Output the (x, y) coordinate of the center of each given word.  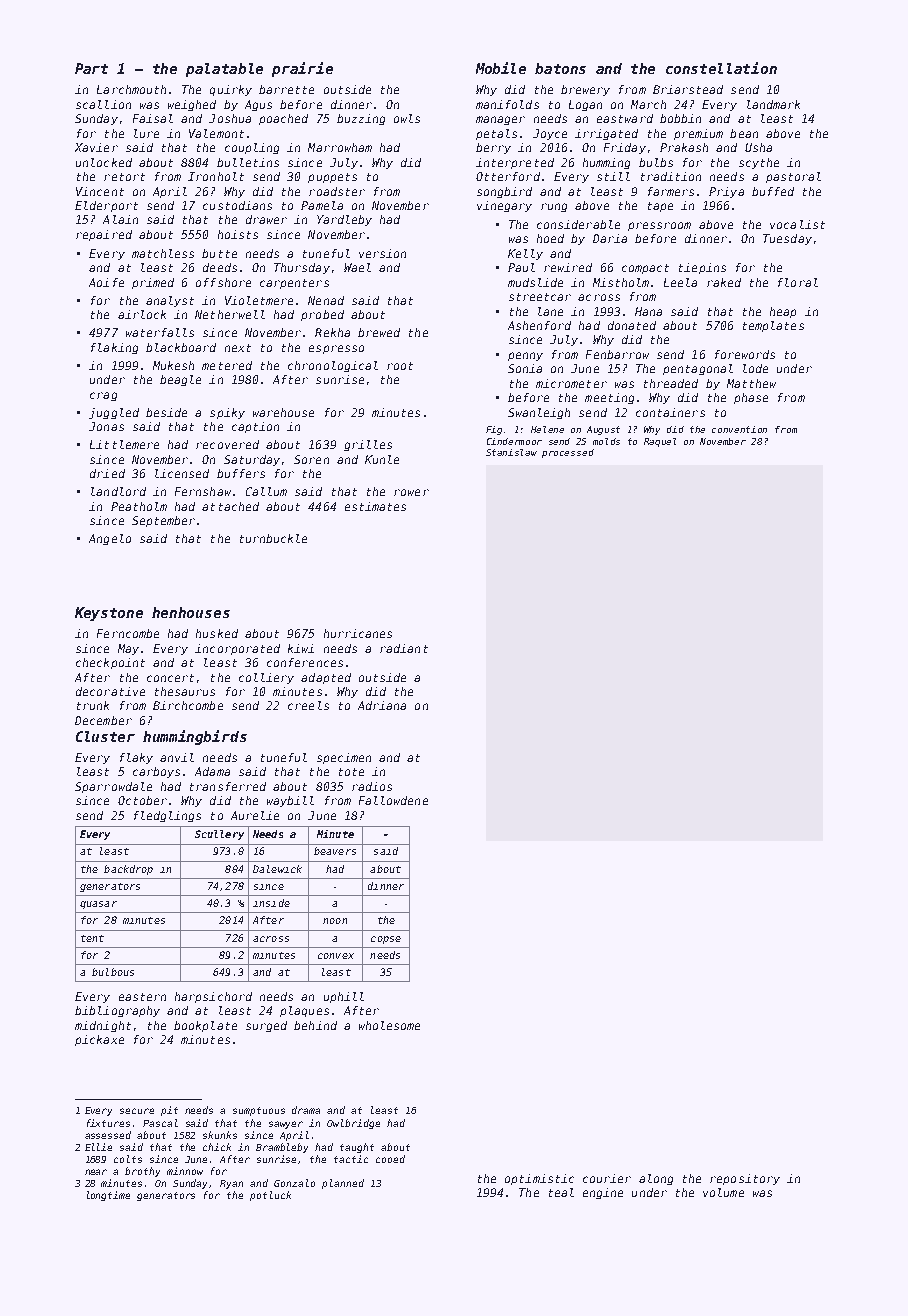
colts (128, 1159)
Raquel (660, 442)
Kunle (382, 459)
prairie (302, 69)
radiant (404, 648)
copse (386, 940)
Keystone (109, 614)
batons (560, 68)
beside (166, 412)
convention (739, 429)
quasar (98, 905)
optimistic (539, 1179)
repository (745, 1179)
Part (91, 68)
